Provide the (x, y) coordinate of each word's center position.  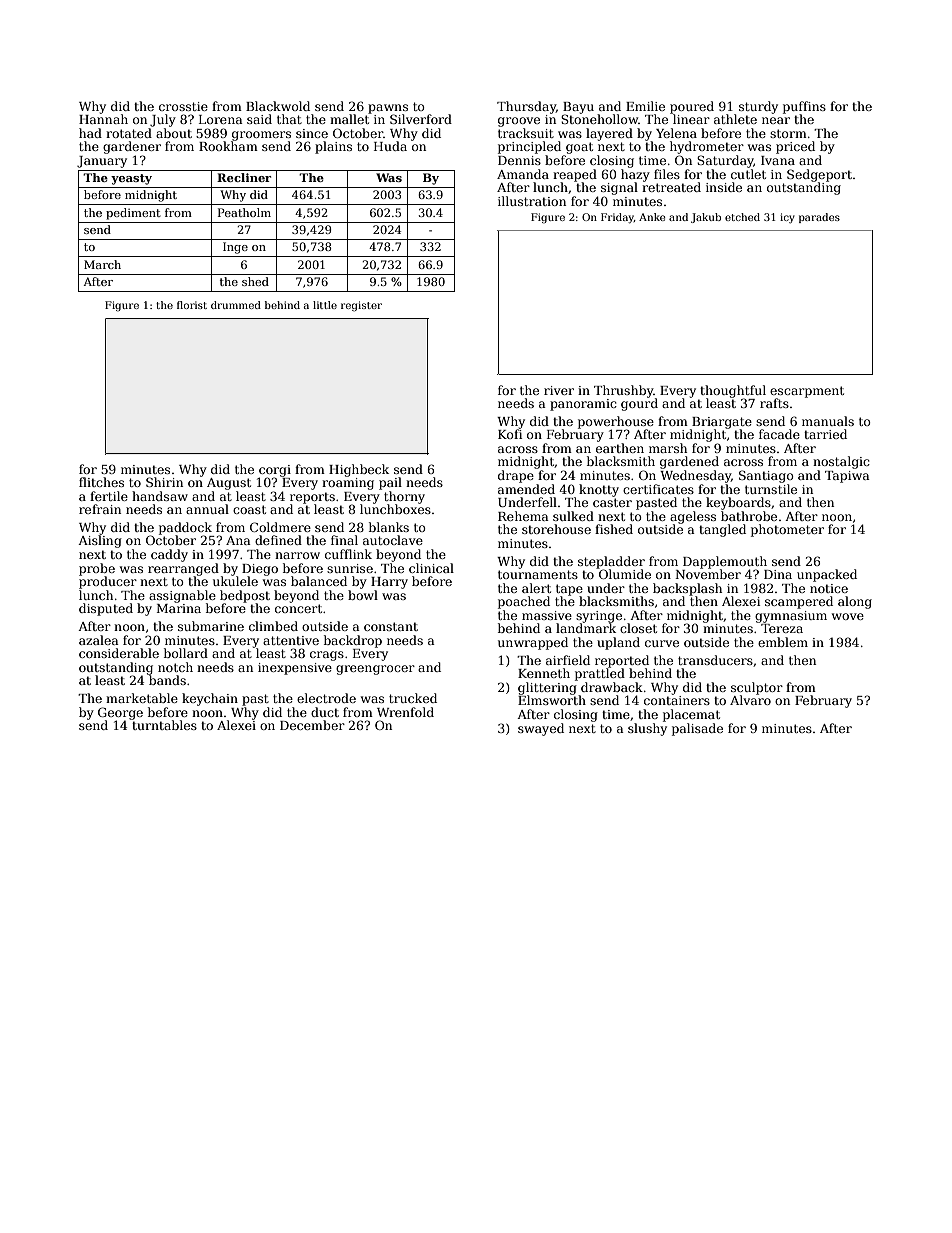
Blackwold (278, 106)
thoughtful (733, 391)
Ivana (778, 160)
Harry (389, 583)
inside (724, 187)
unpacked (827, 575)
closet (638, 628)
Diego (260, 570)
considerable (119, 653)
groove (519, 122)
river (559, 390)
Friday (617, 218)
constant (391, 626)
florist (192, 305)
